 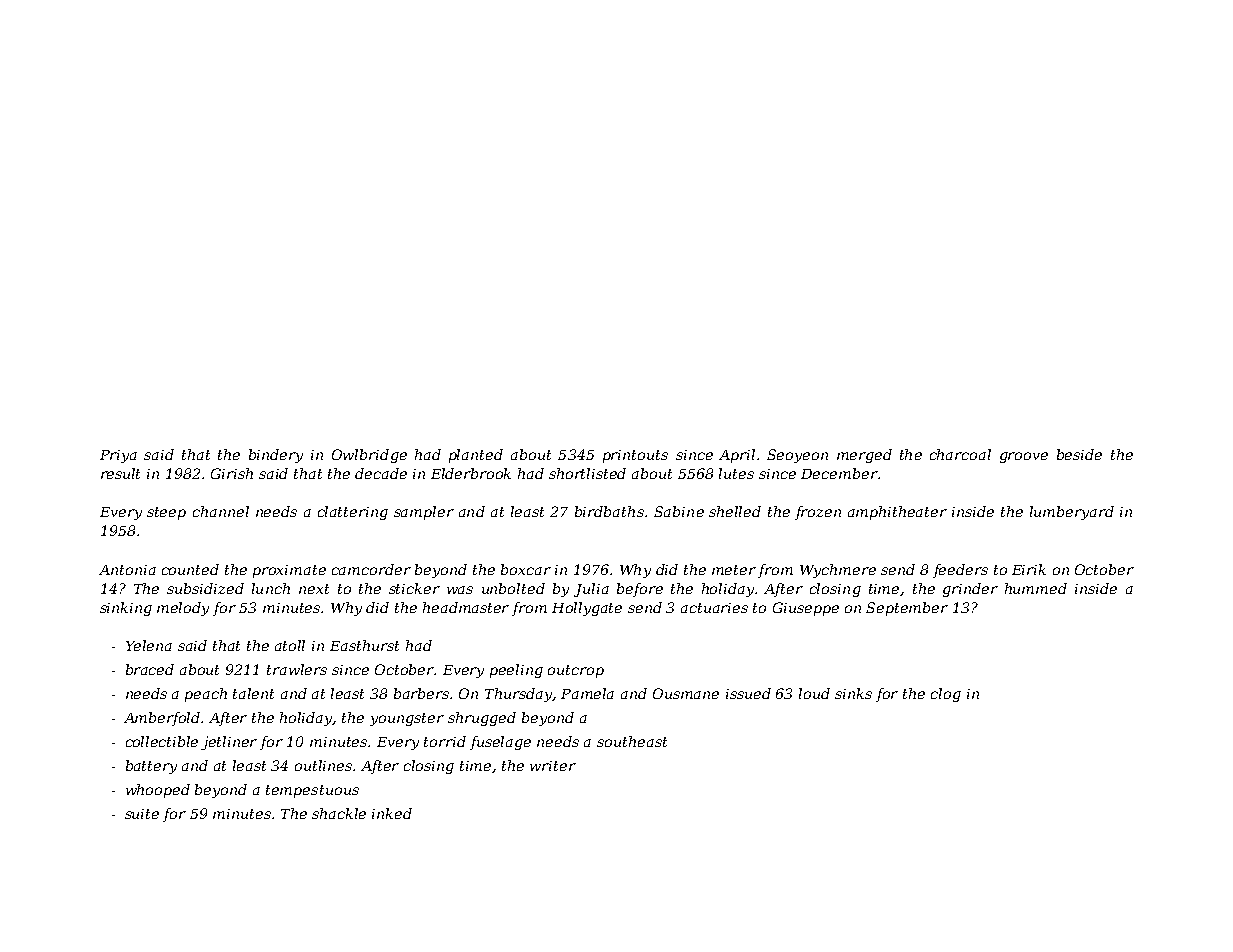 I want to click on beside, so click(x=1079, y=454).
